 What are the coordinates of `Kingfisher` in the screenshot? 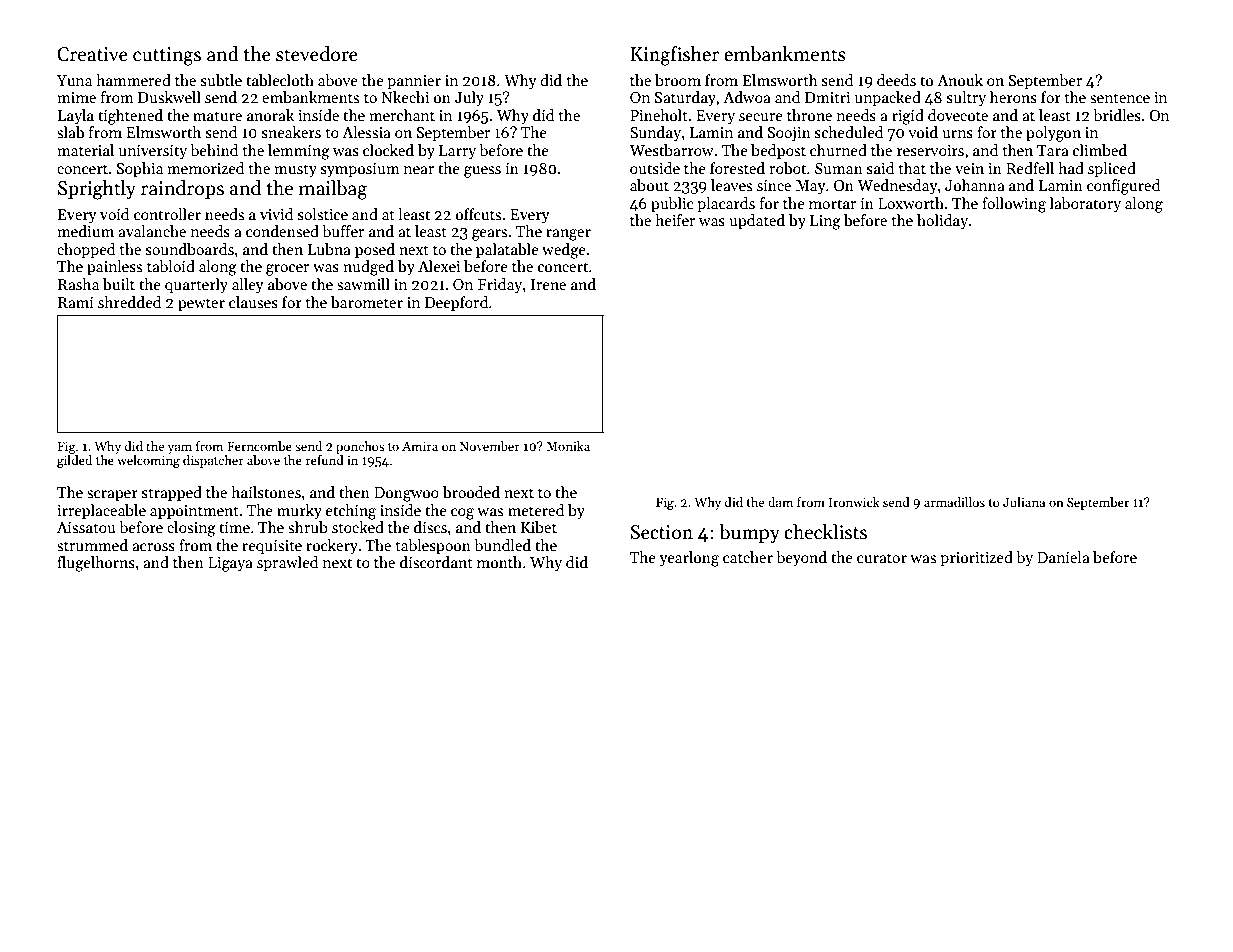 It's located at (674, 56).
